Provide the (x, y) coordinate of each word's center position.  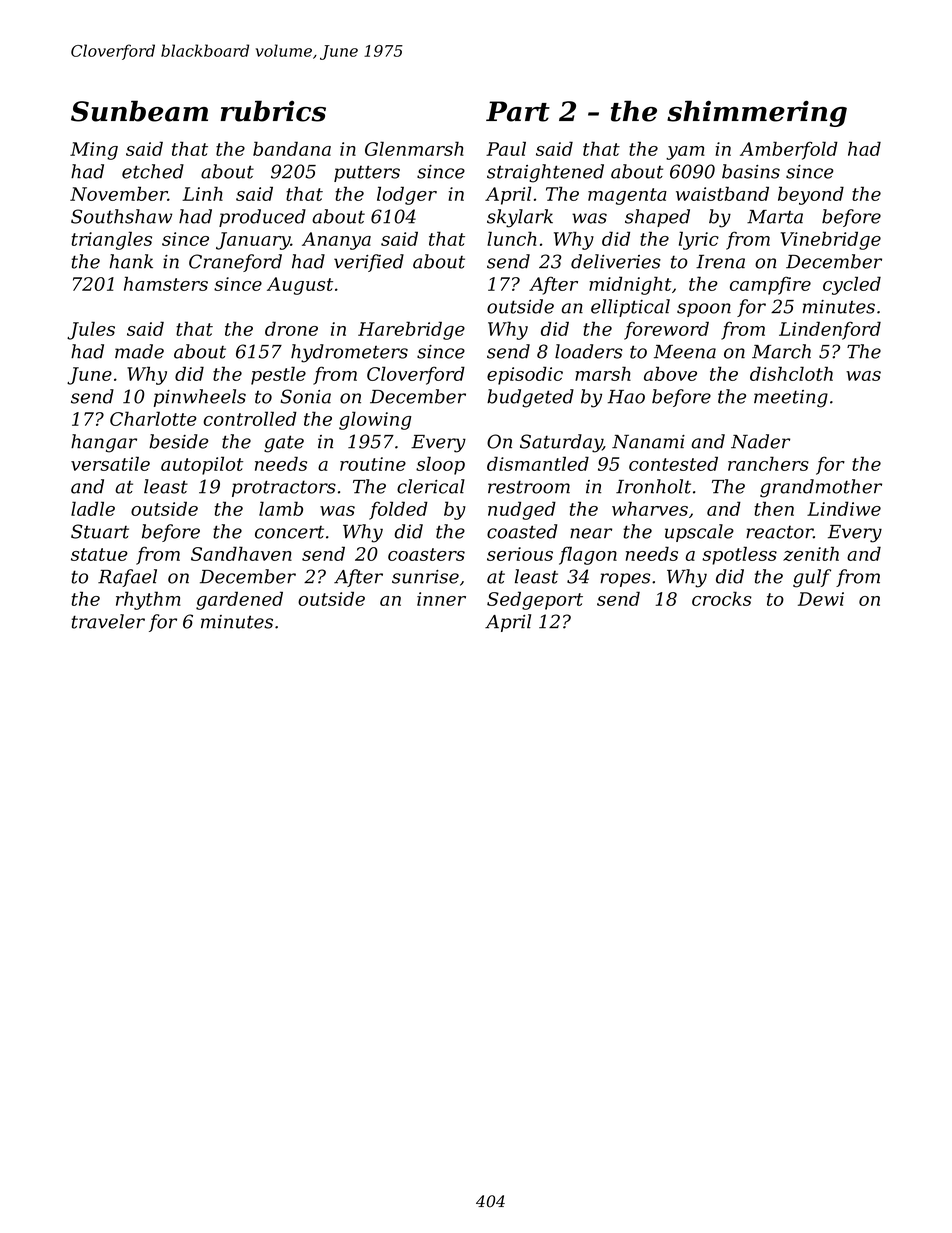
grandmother (821, 488)
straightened (545, 173)
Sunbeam (139, 111)
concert (289, 532)
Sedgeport (535, 600)
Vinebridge (831, 240)
